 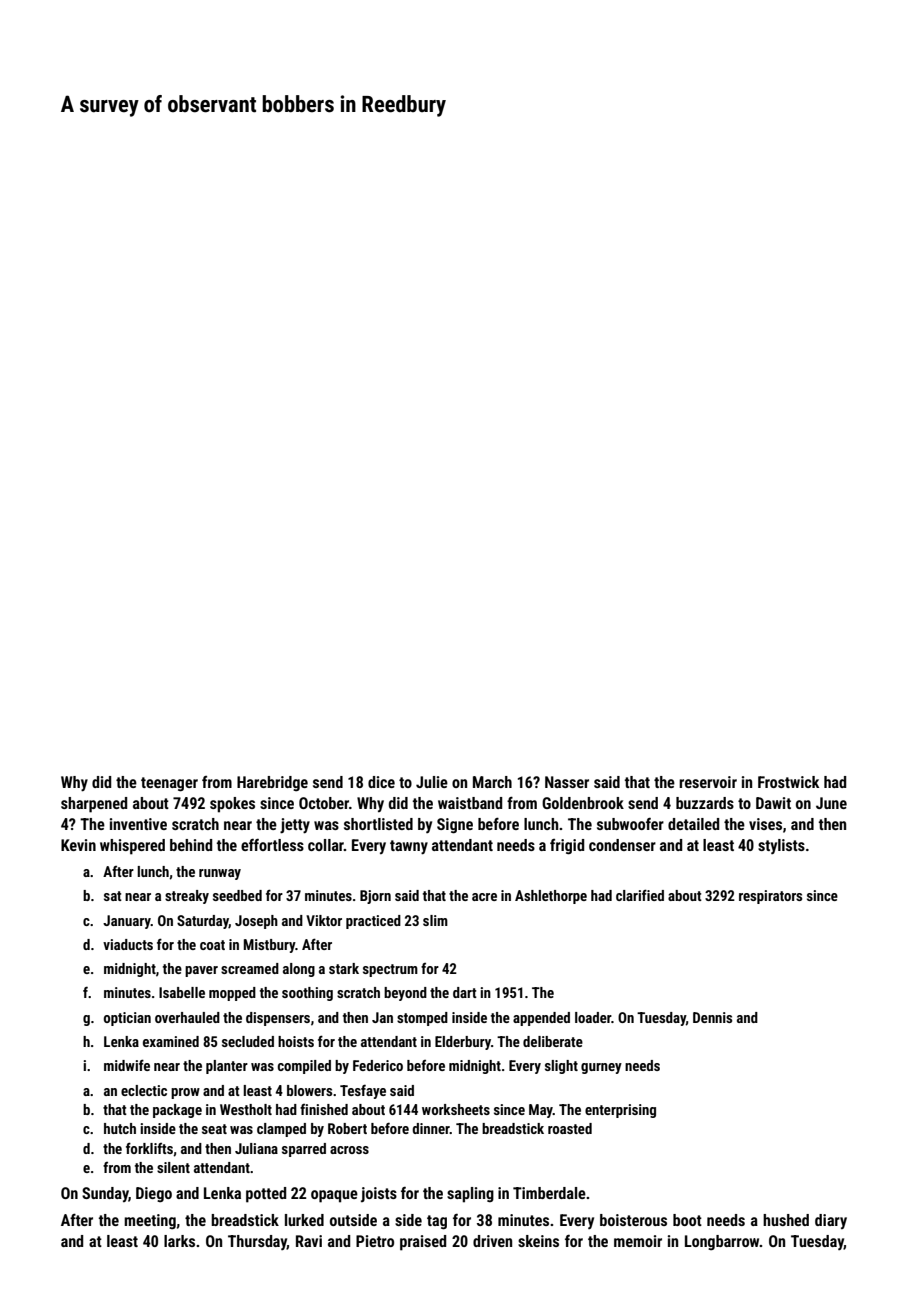 I want to click on June, so click(x=831, y=803).
